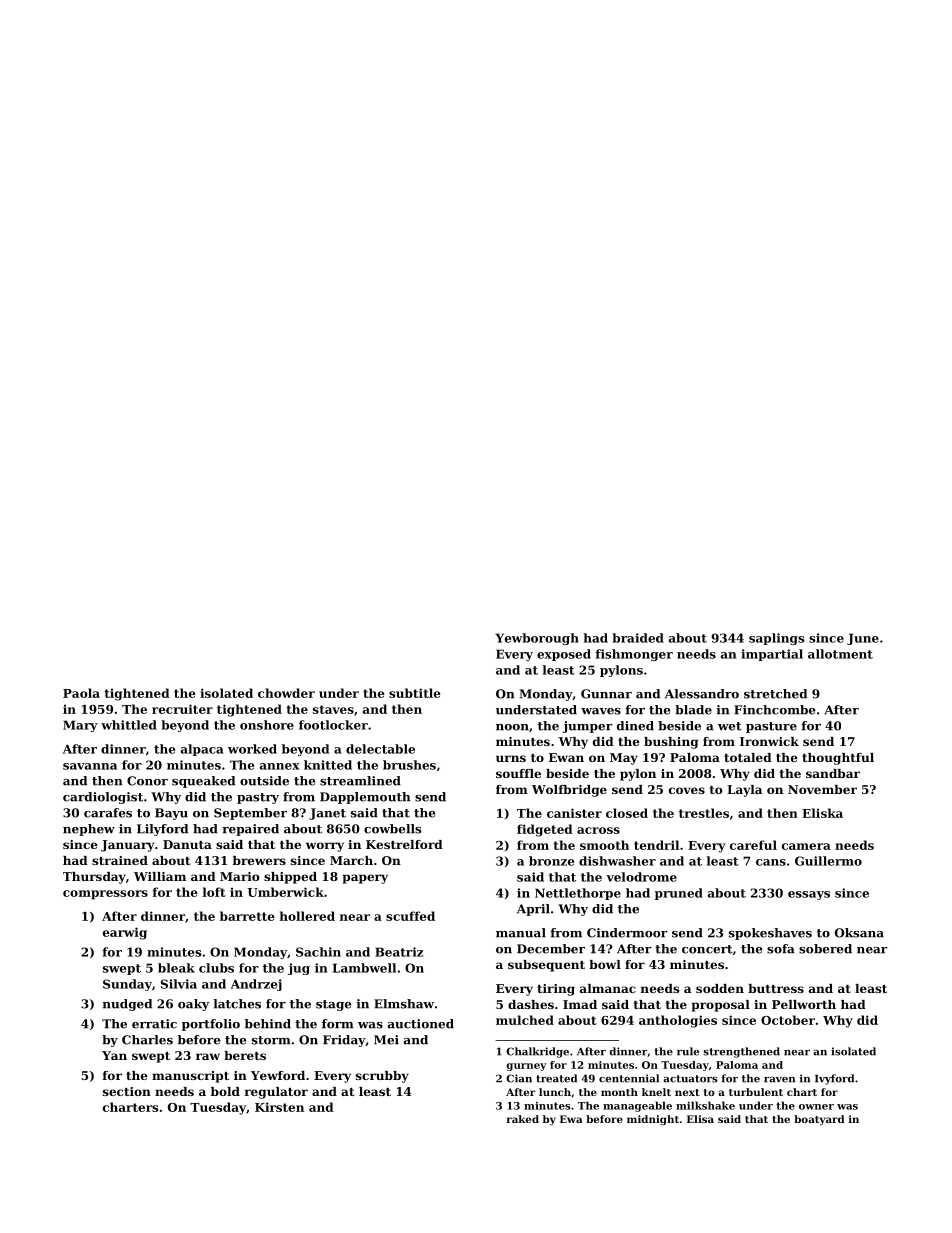 The height and width of the screenshot is (1233, 952). I want to click on June, so click(863, 639).
